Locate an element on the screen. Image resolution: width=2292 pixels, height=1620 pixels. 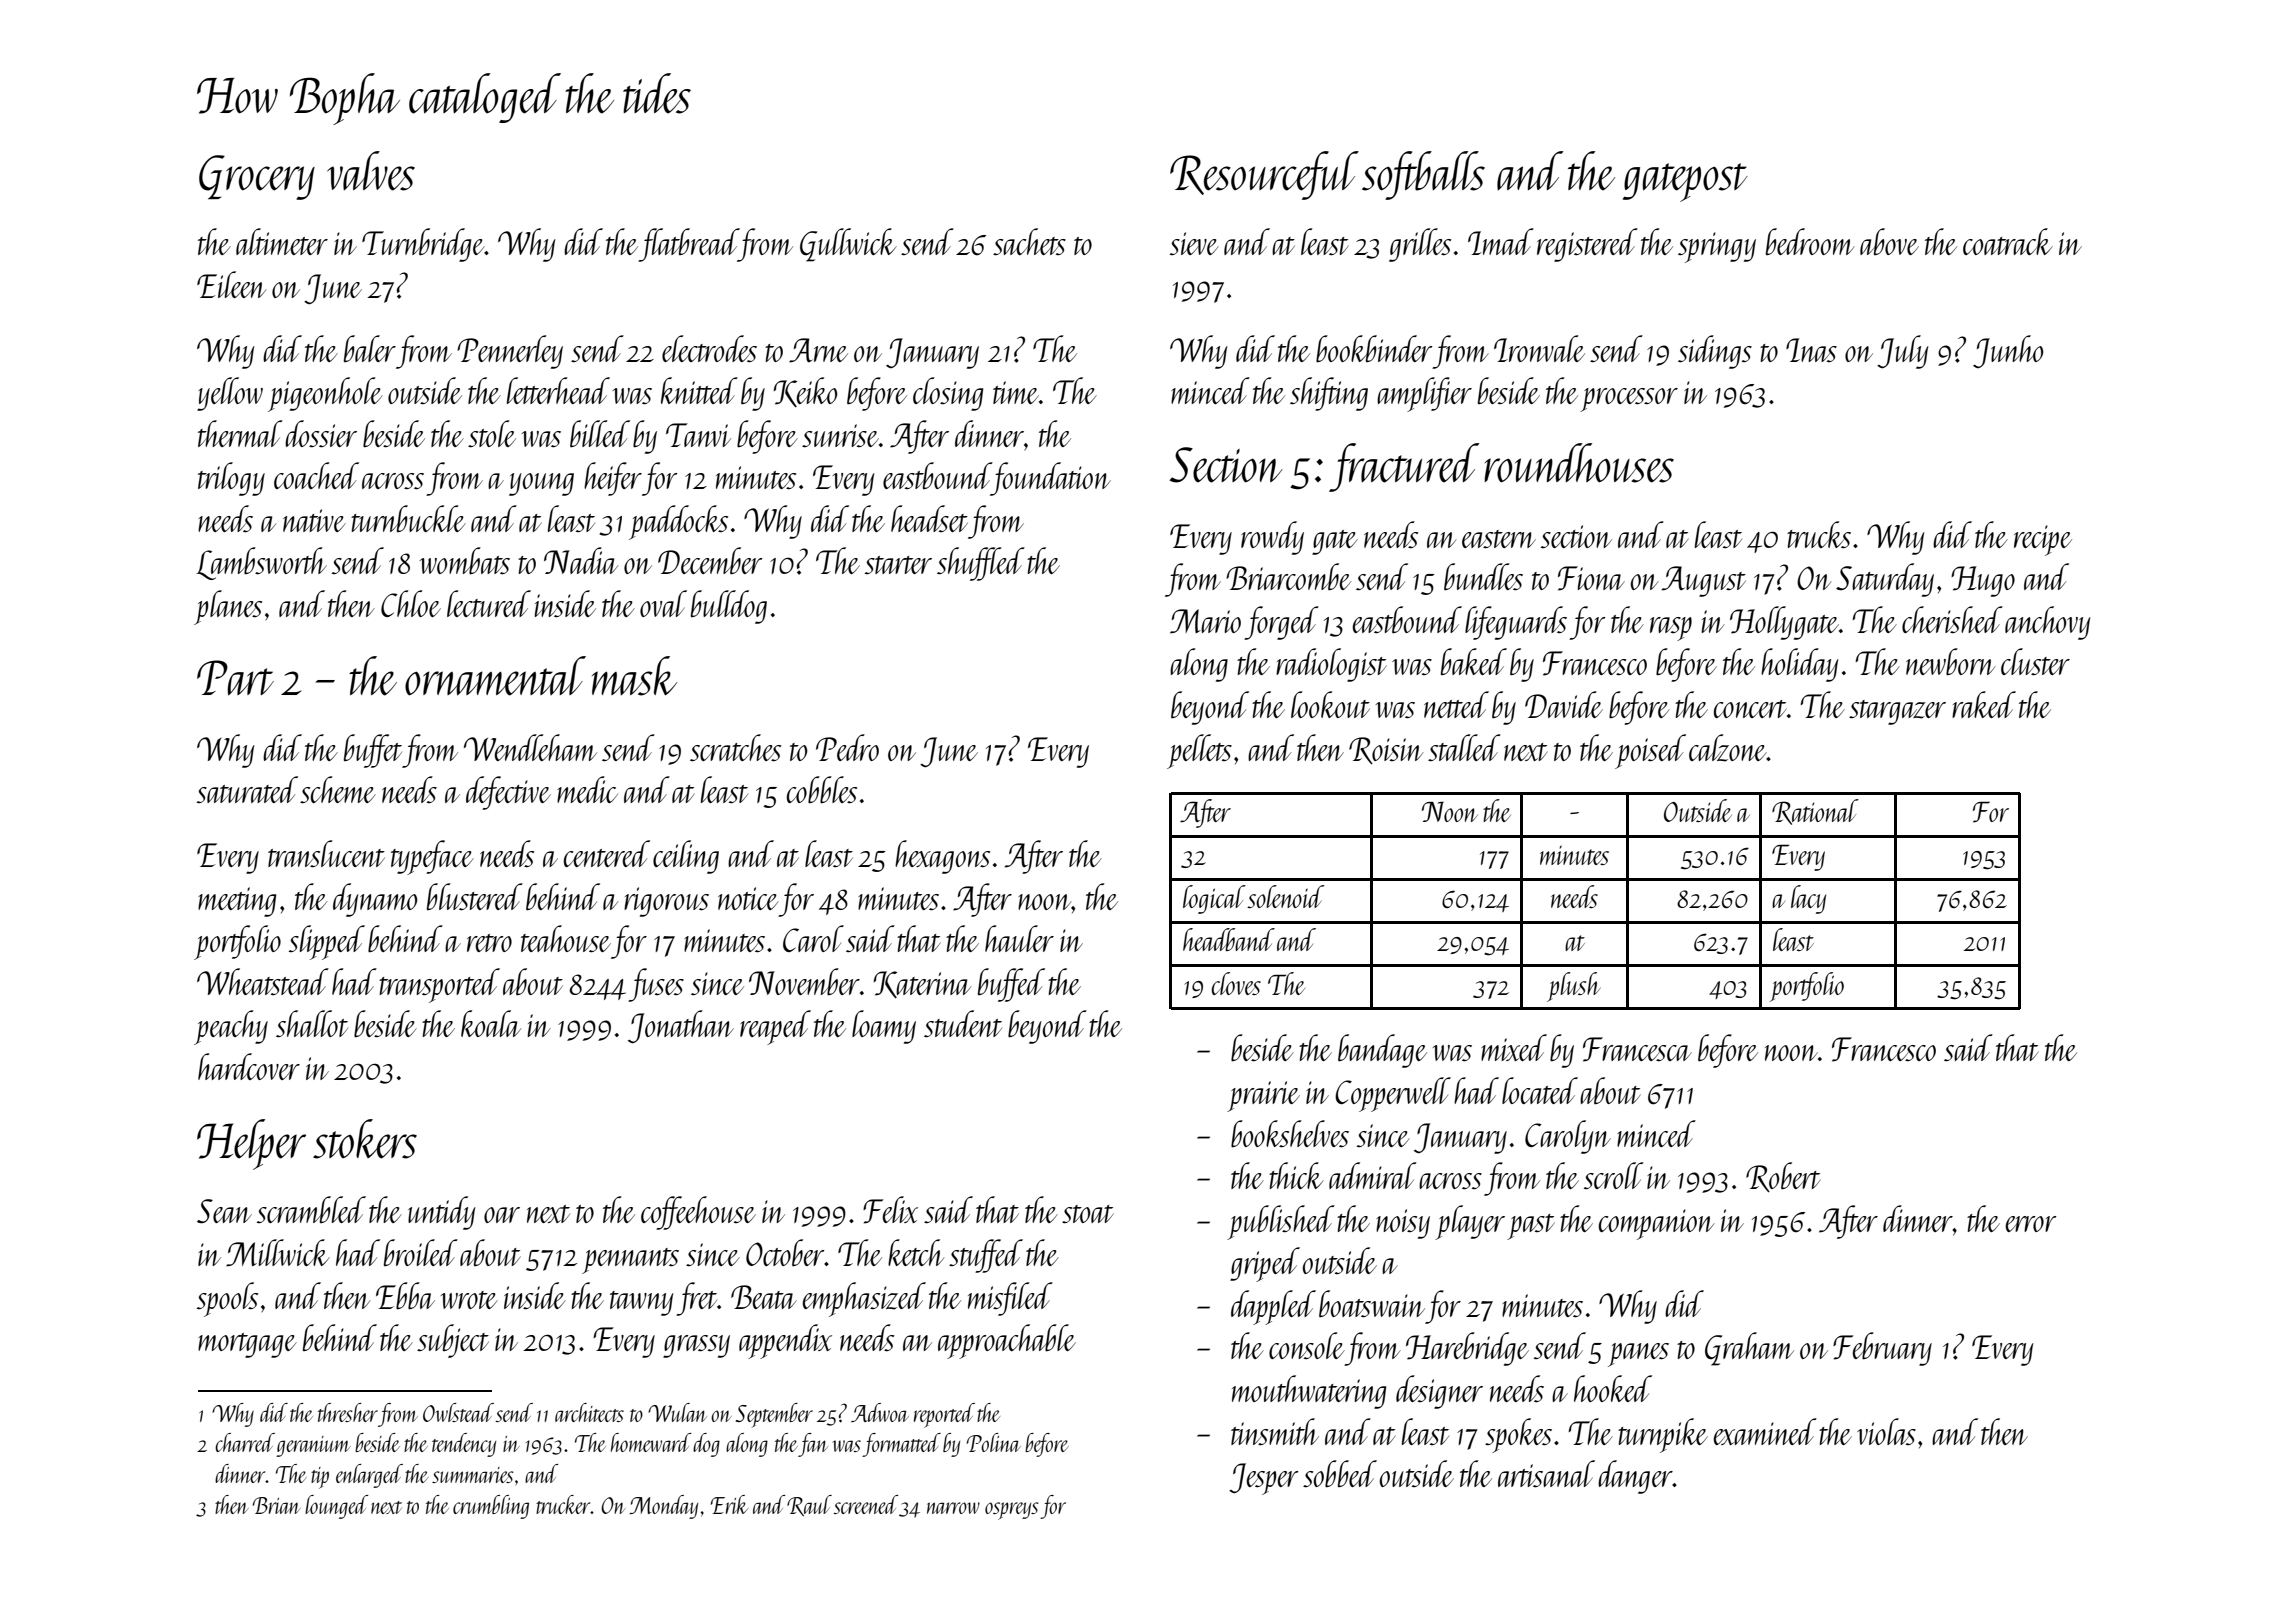
formatted is located at coordinates (901, 1445).
